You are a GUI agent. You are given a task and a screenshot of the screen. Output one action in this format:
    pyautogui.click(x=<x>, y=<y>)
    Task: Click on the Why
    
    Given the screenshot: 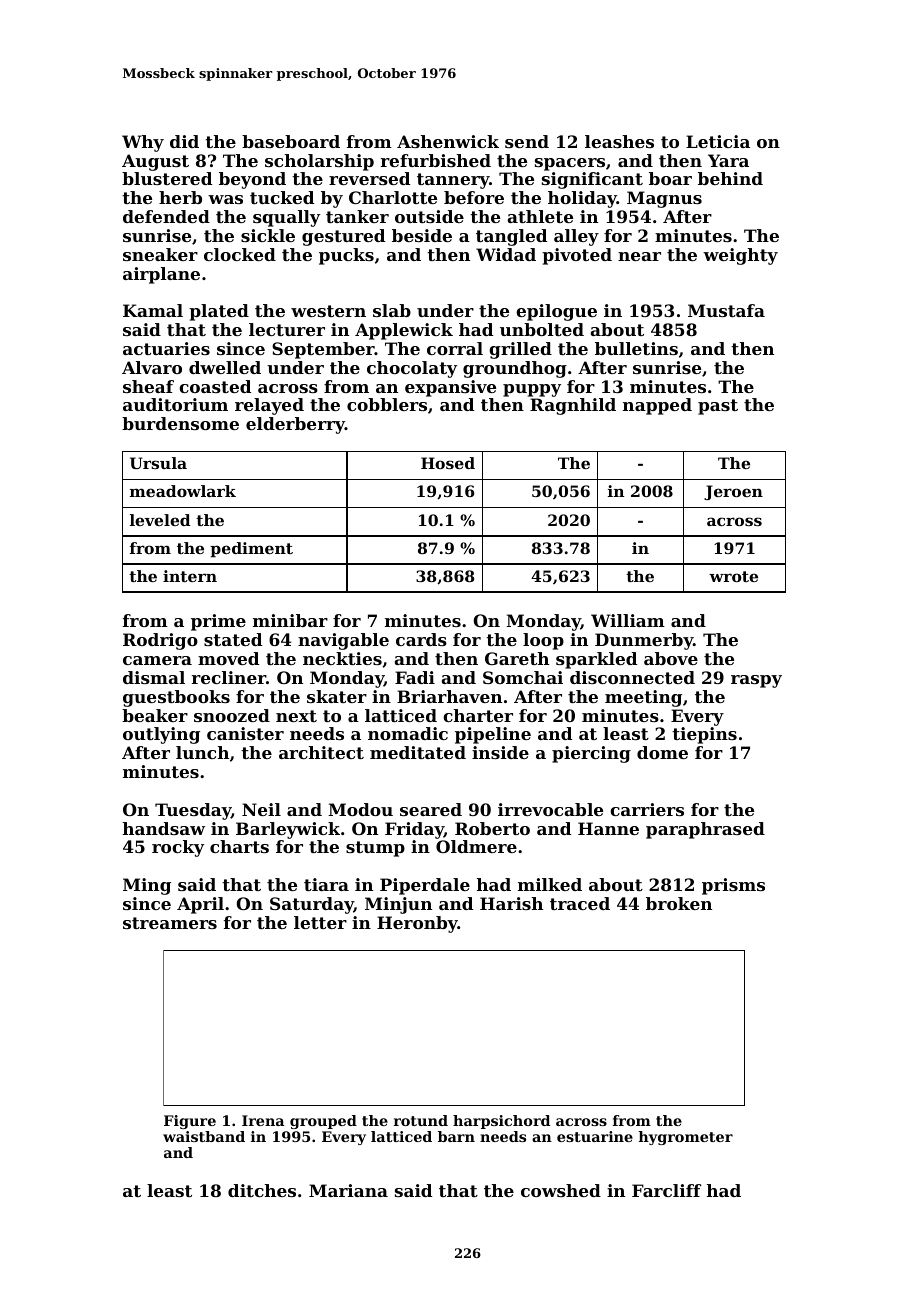 What is the action you would take?
    pyautogui.click(x=143, y=143)
